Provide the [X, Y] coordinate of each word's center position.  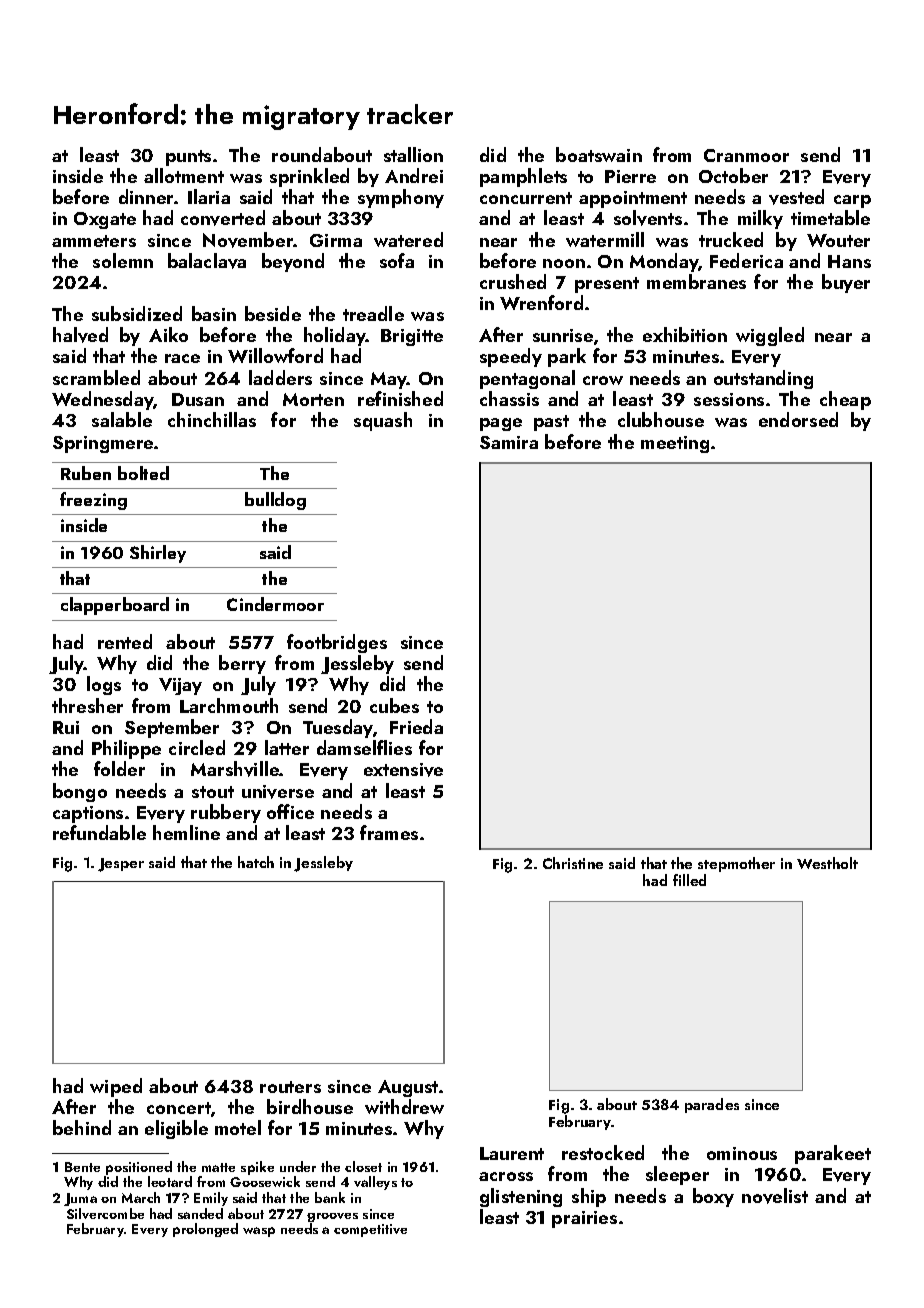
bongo [80, 792]
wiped [116, 1087]
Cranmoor [746, 155]
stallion [413, 154]
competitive [370, 1230]
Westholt [827, 863]
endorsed [798, 419]
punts [188, 158]
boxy [713, 1197]
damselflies [364, 747]
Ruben [86, 473]
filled [689, 880]
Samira [509, 442]
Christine [573, 863]
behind [82, 1127]
